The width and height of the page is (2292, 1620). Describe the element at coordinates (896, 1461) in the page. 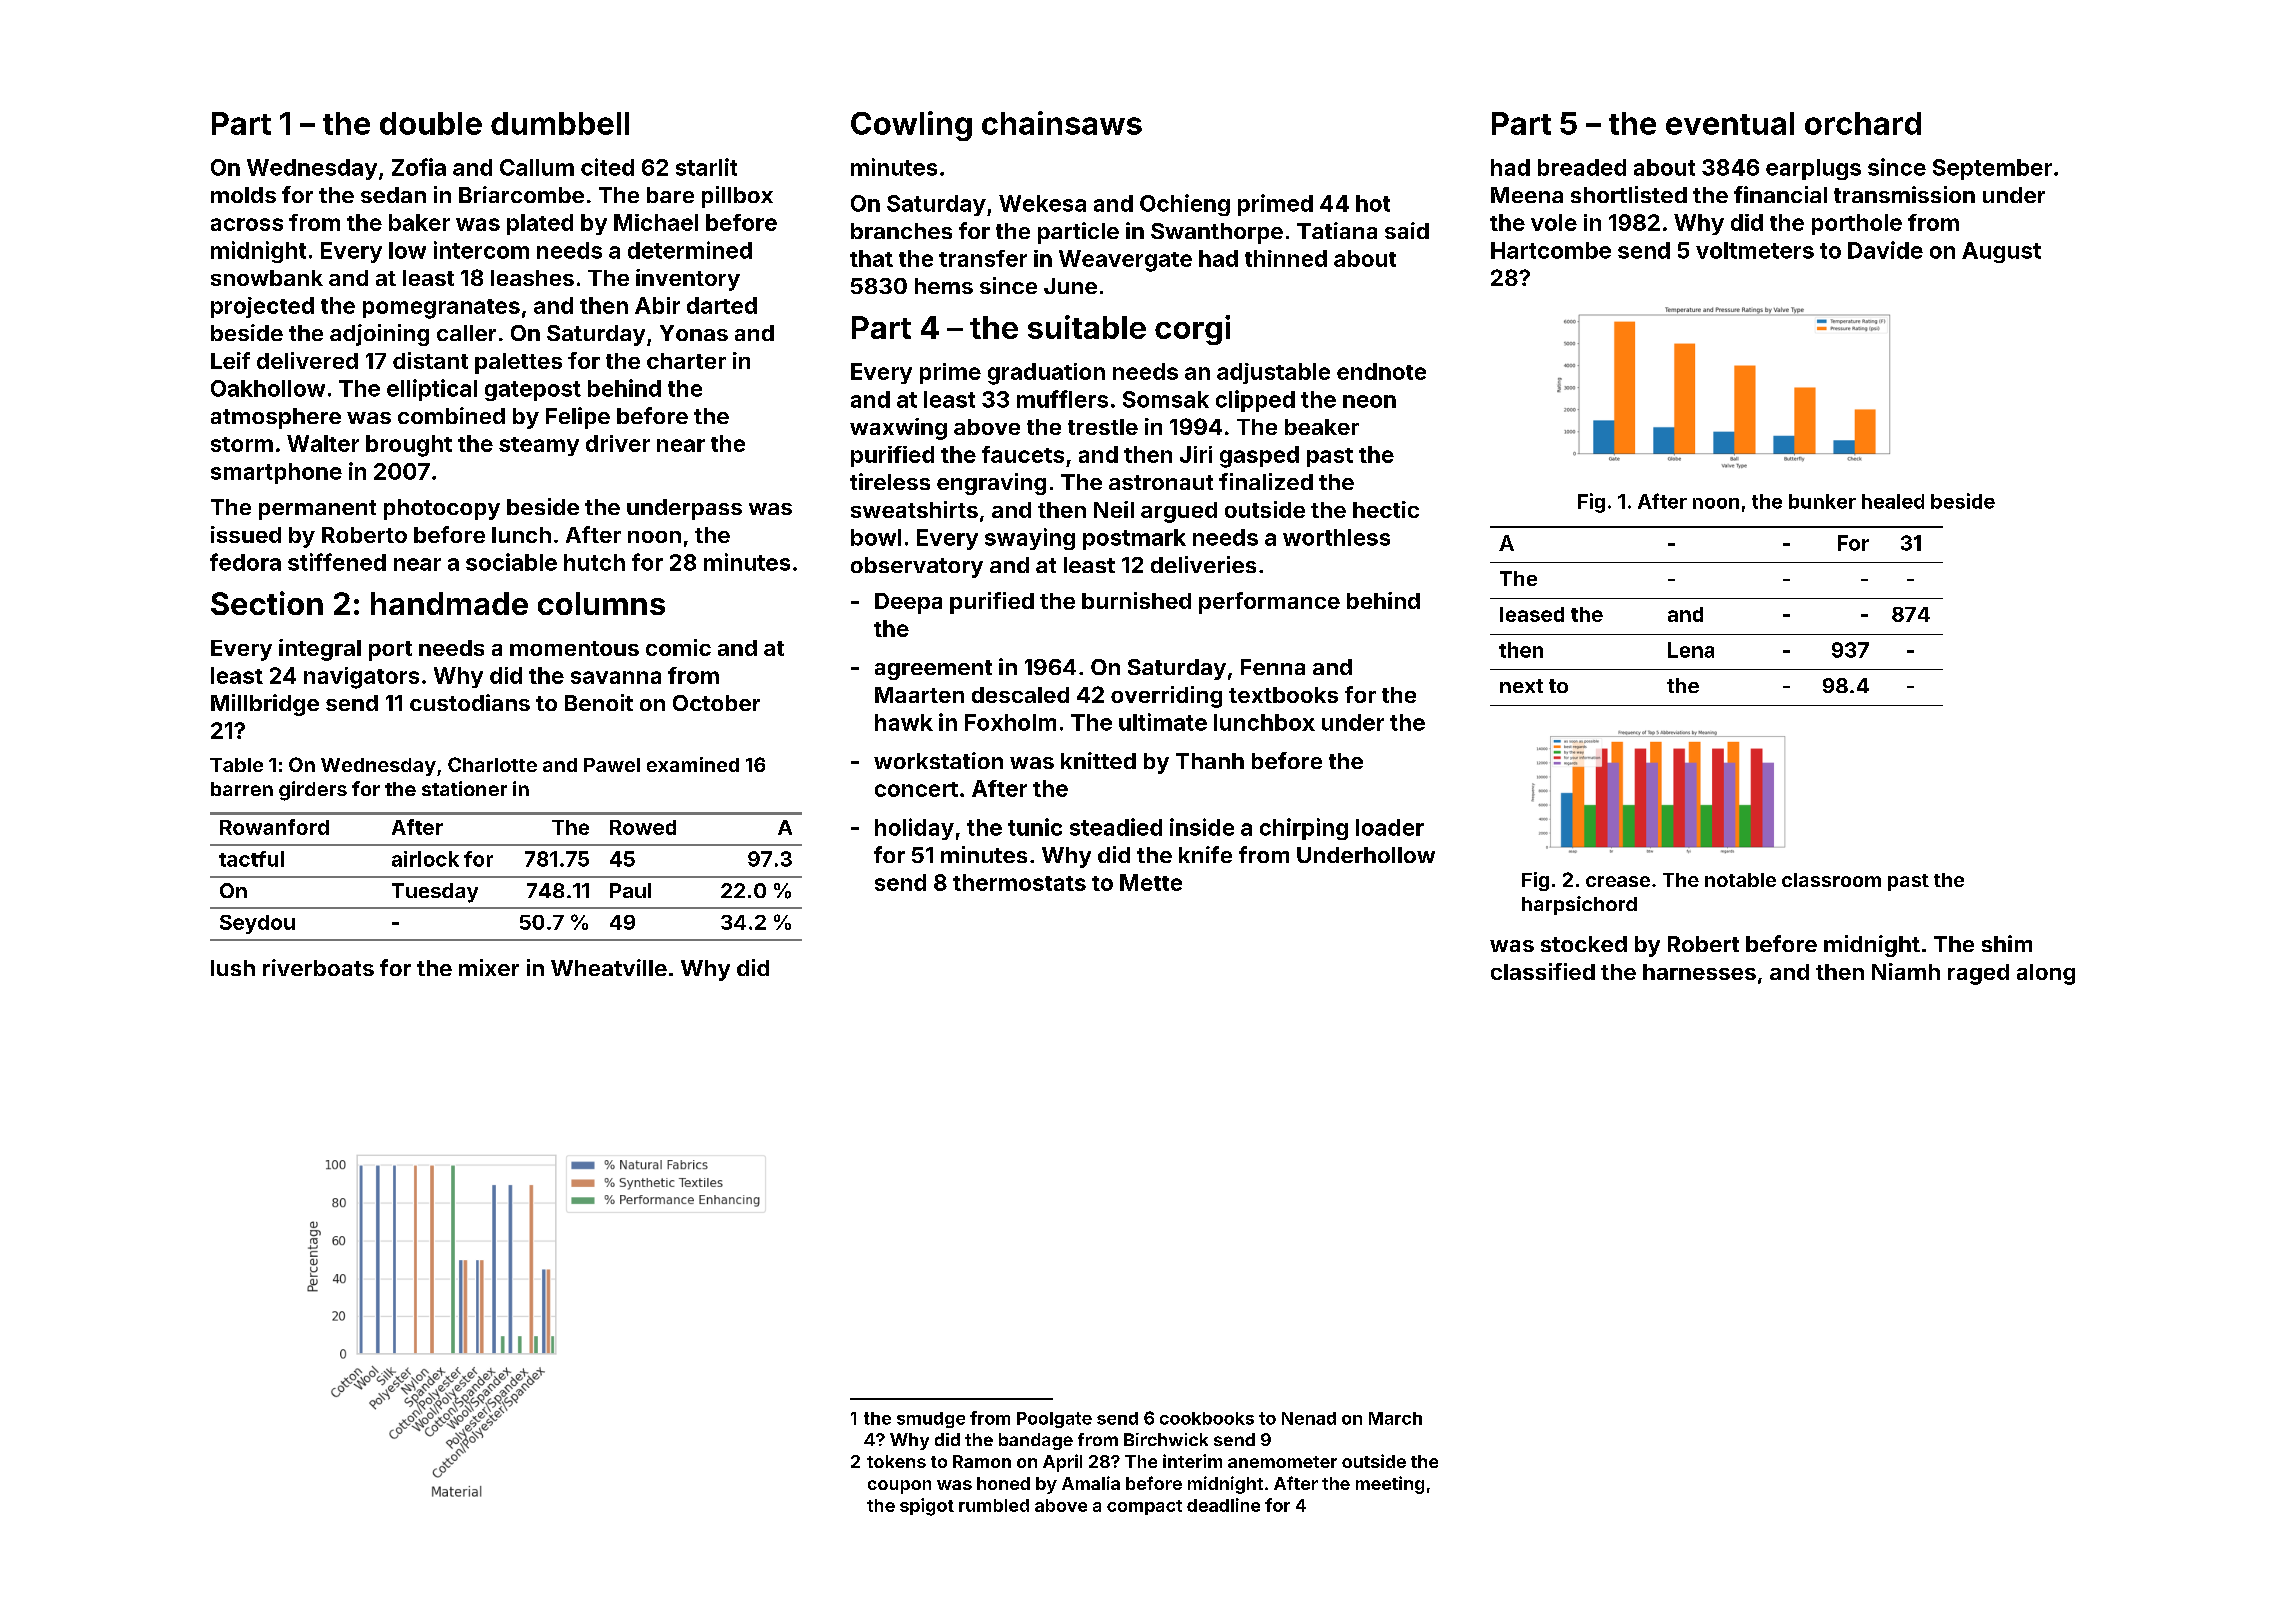

I see `tokens` at that location.
